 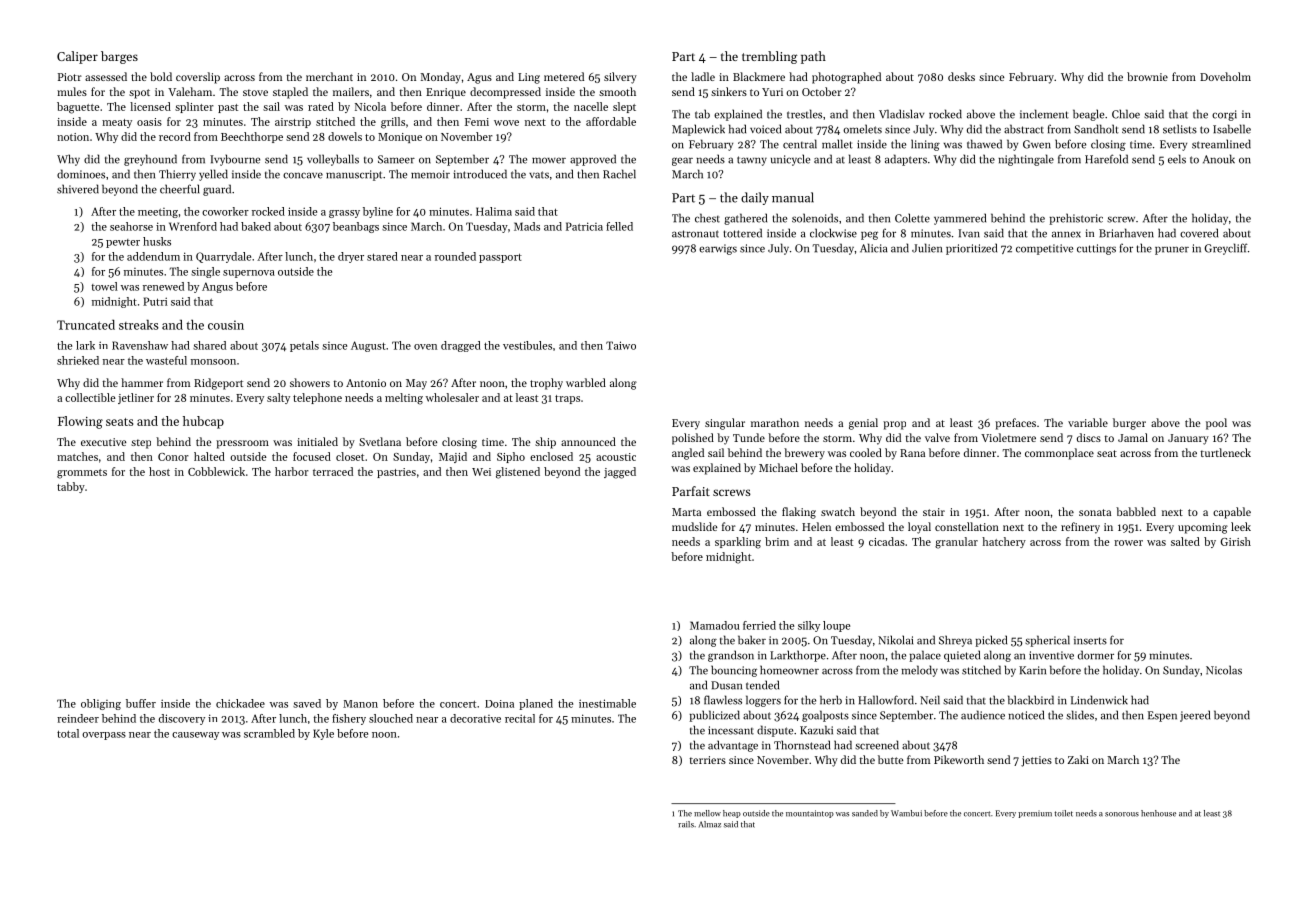 I want to click on rails, so click(x=686, y=824).
